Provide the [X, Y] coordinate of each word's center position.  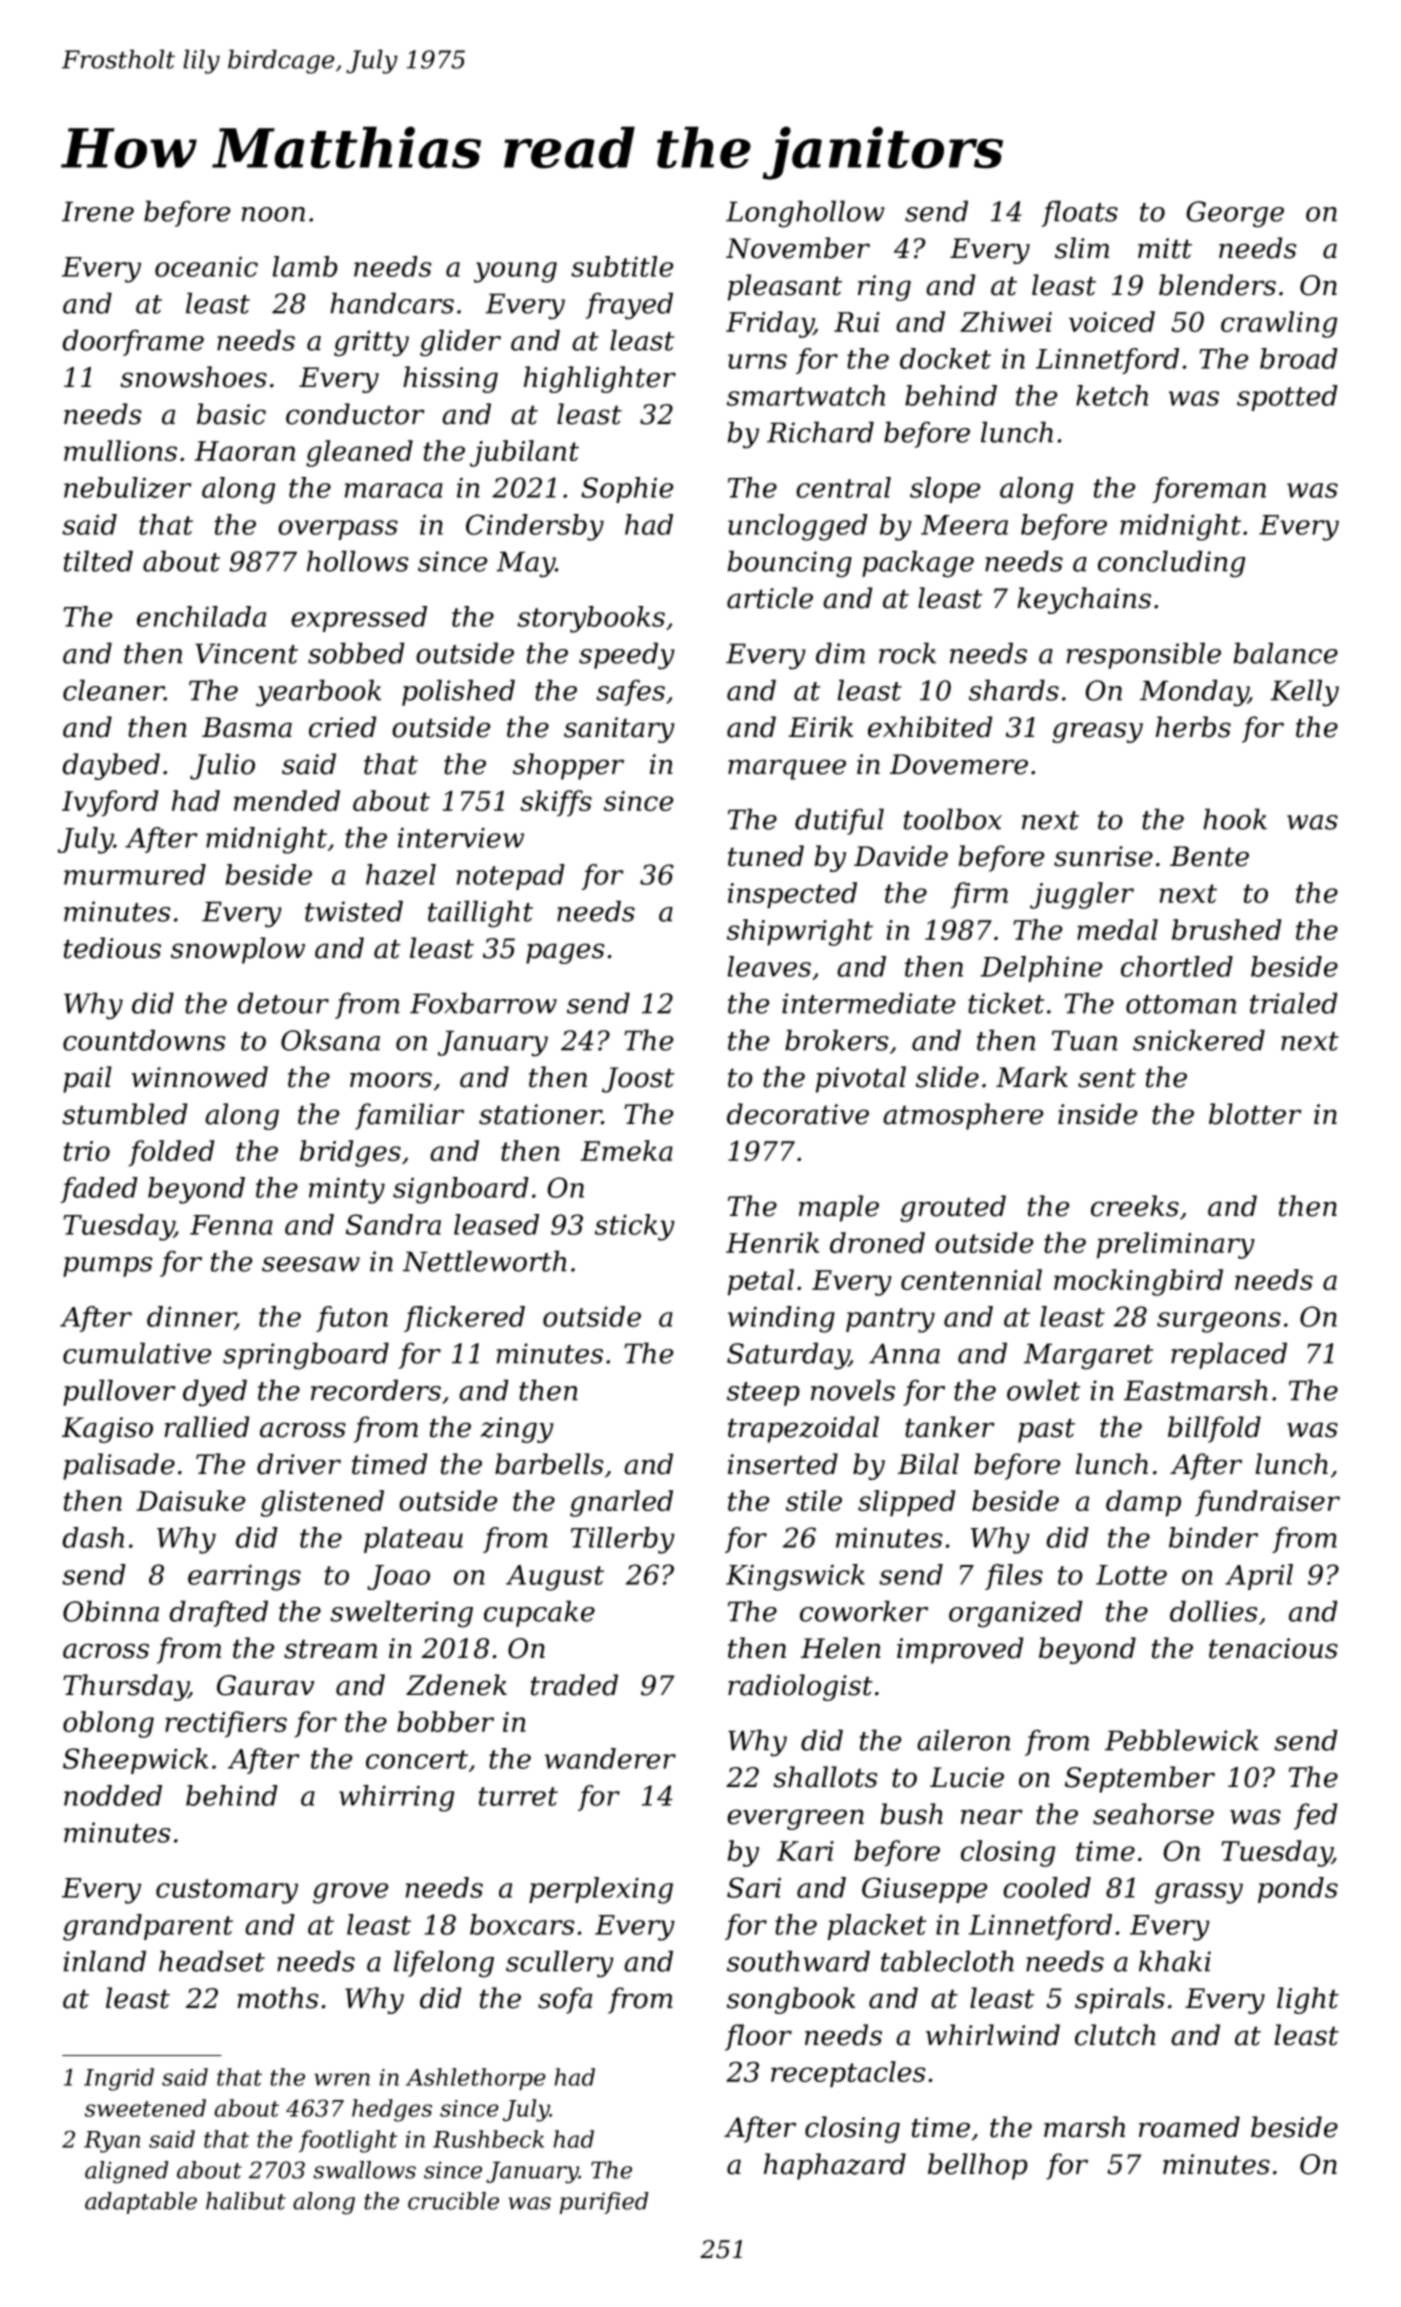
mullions [120, 451]
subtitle [622, 266]
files [1014, 1577]
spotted [1287, 398]
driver [299, 1464]
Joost [638, 1080]
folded [171, 1153]
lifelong [444, 1964]
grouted [953, 1208]
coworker [864, 1611]
